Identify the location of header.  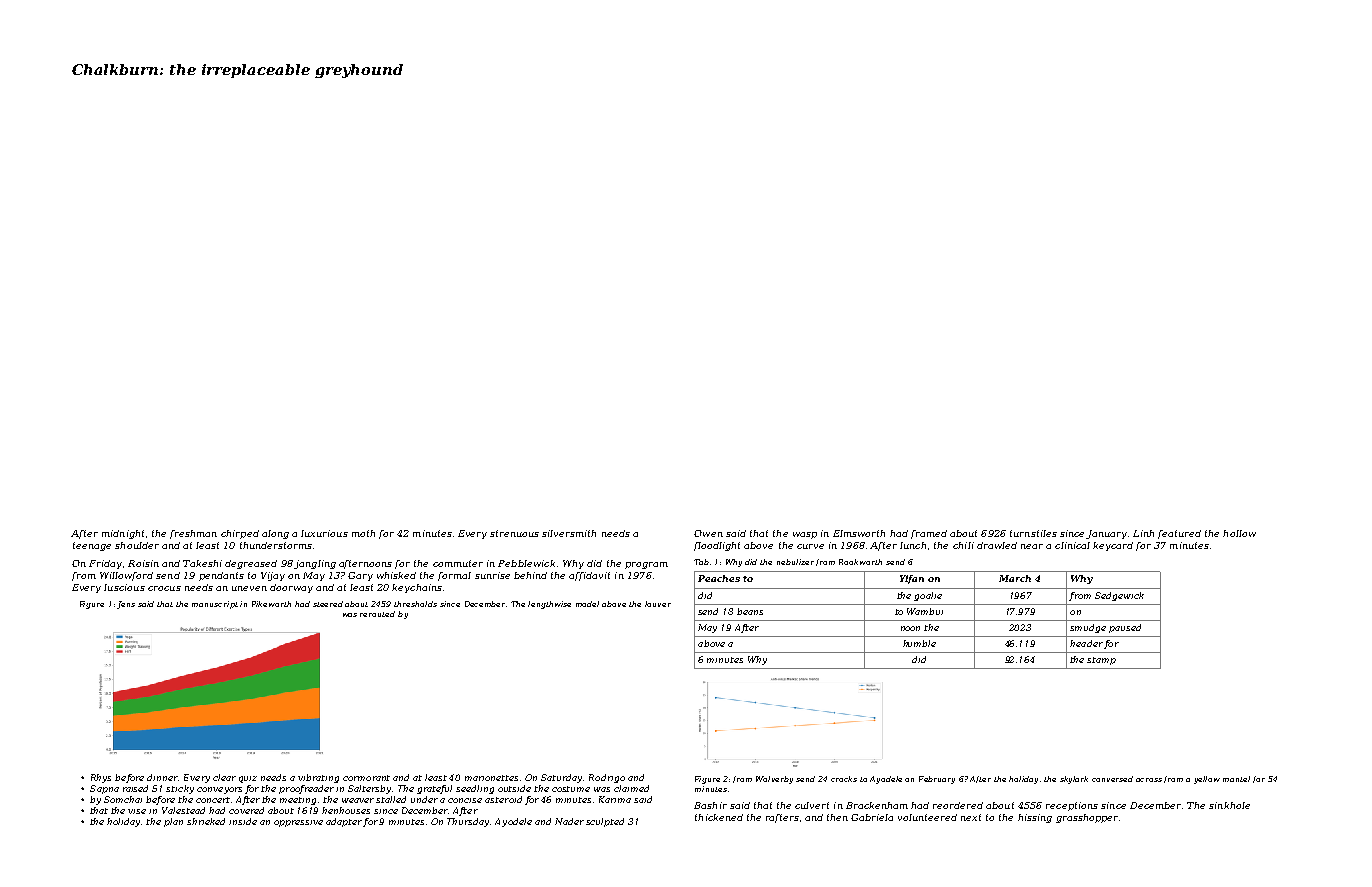
(1086, 643).
